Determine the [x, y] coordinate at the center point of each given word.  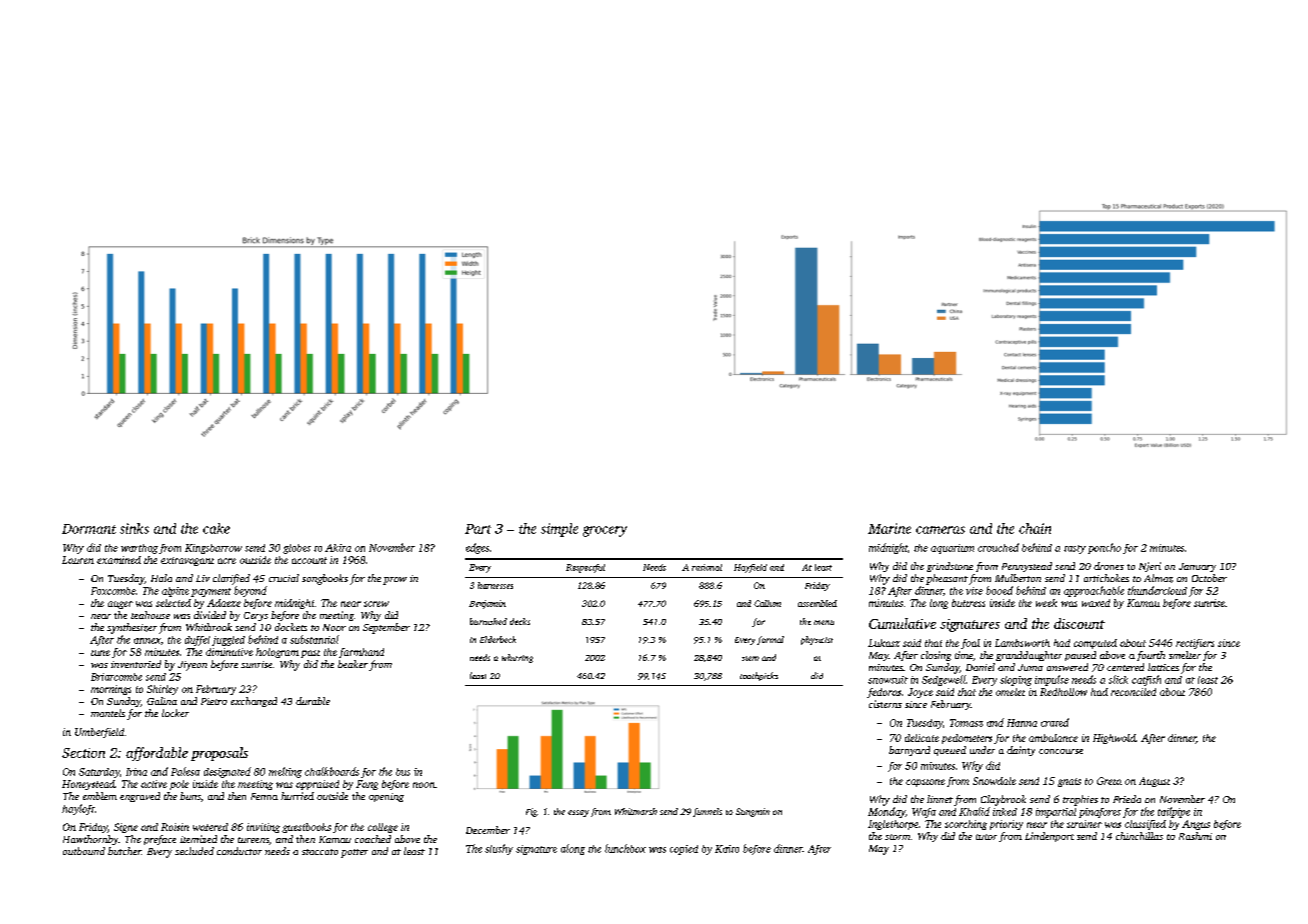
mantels [108, 713]
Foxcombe [113, 591]
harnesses [495, 585]
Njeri [1150, 567]
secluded [194, 851]
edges [477, 548]
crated [1055, 722]
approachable [1094, 591]
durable [313, 701]
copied [684, 850]
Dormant [89, 529]
